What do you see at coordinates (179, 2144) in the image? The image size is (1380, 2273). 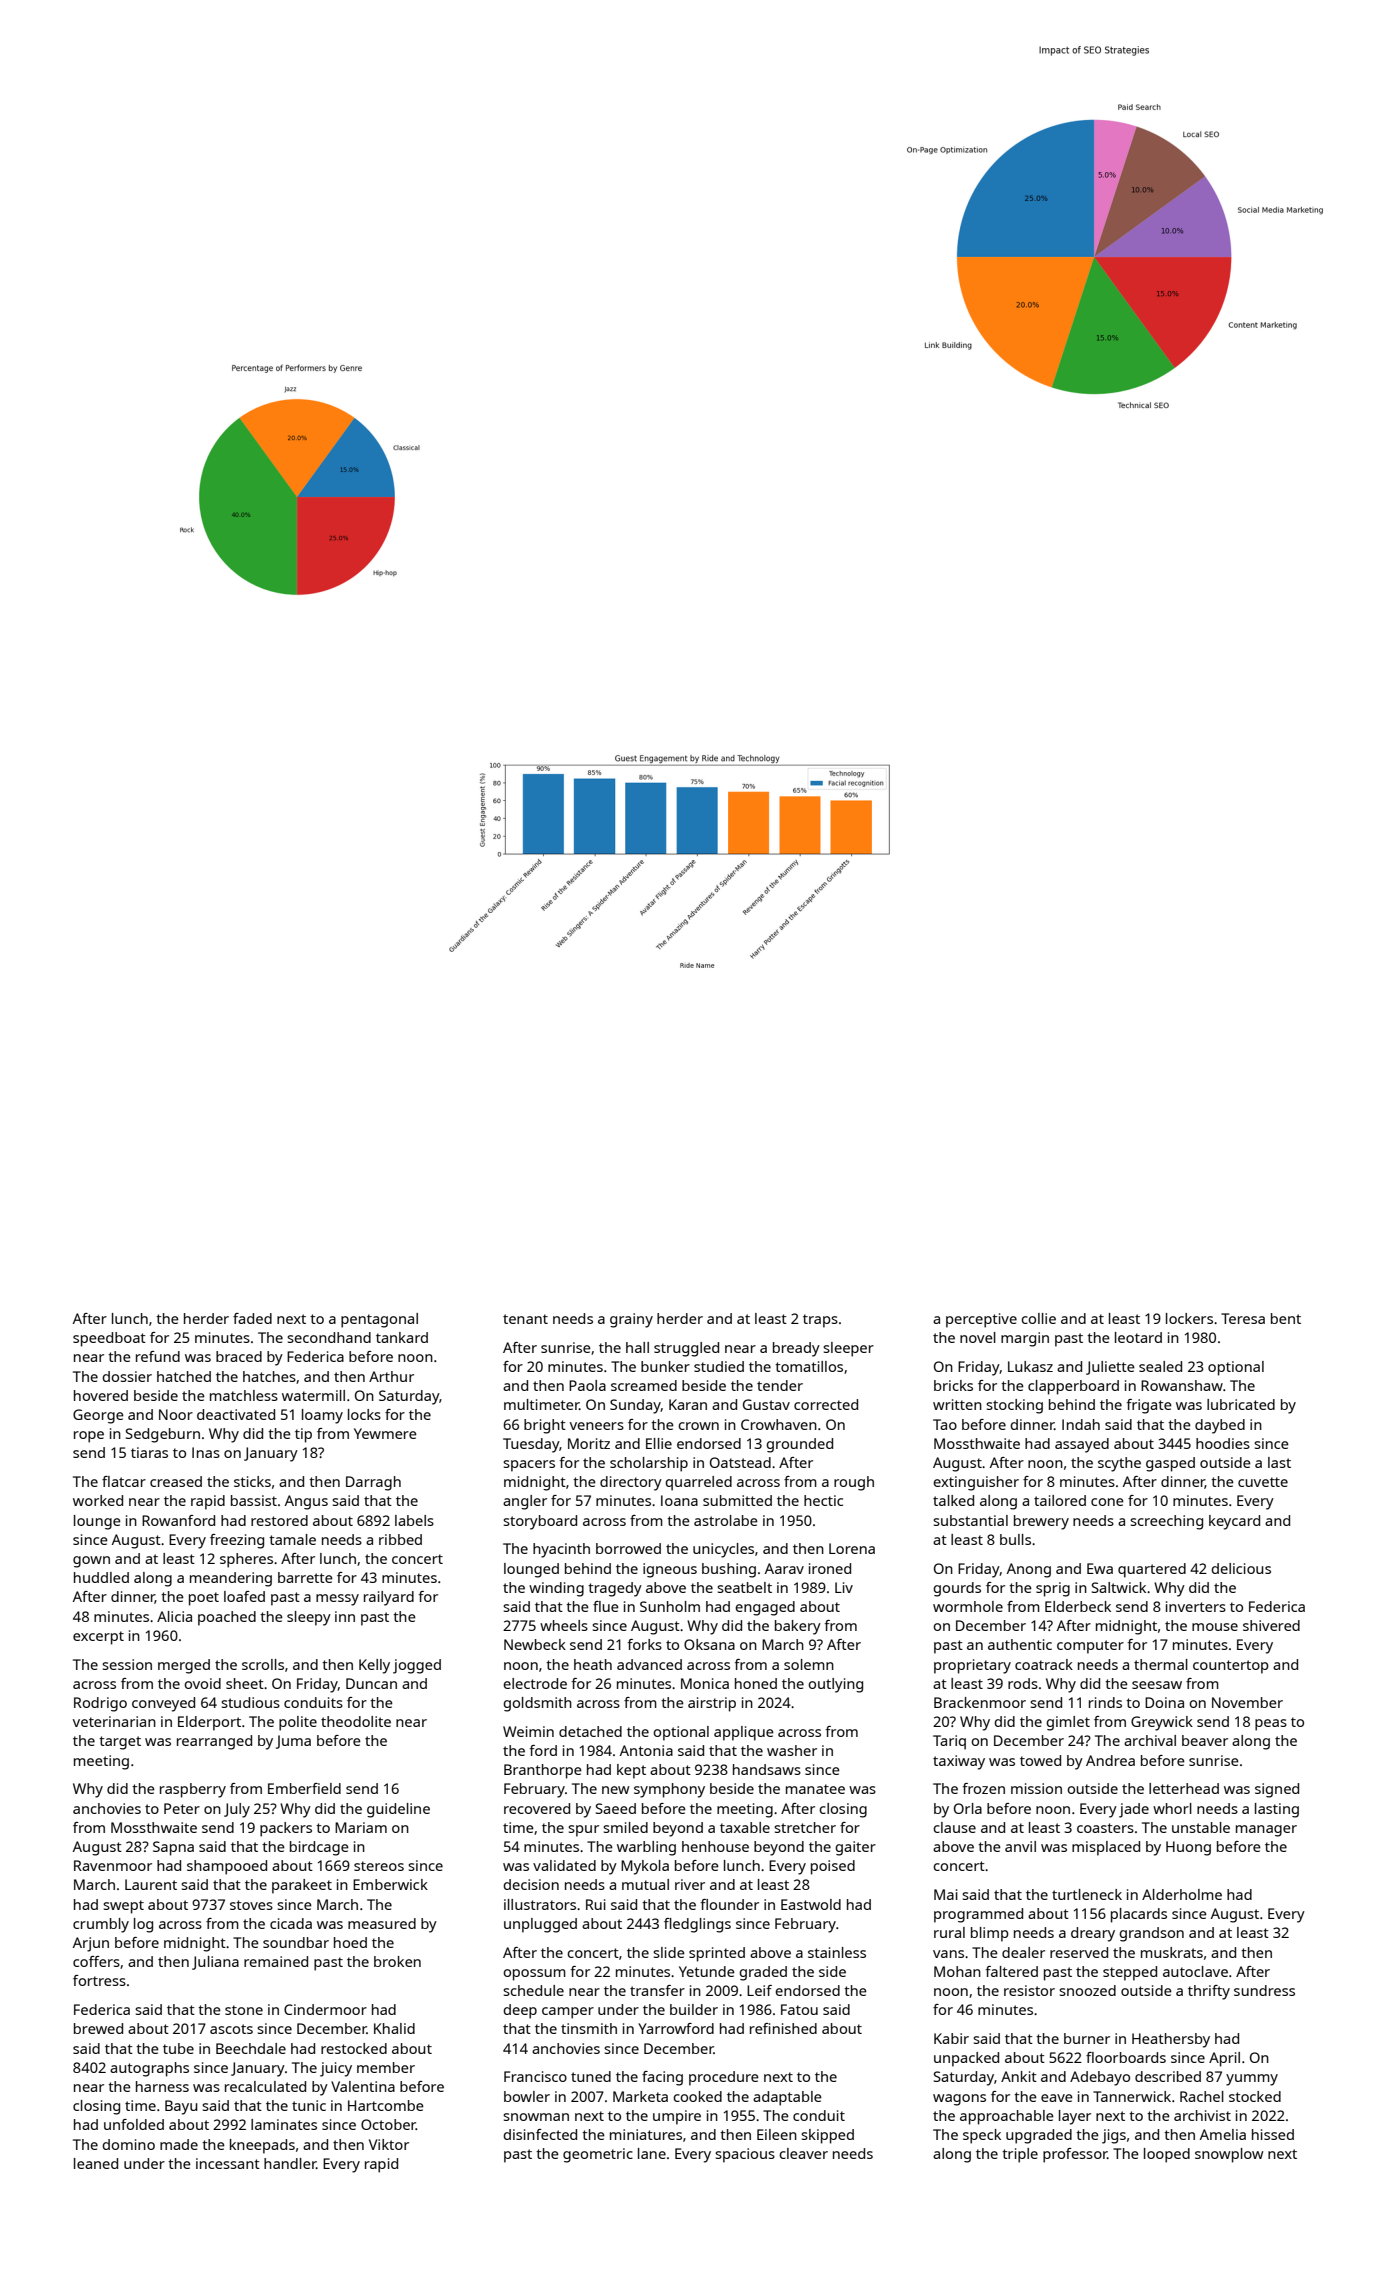 I see `made` at bounding box center [179, 2144].
